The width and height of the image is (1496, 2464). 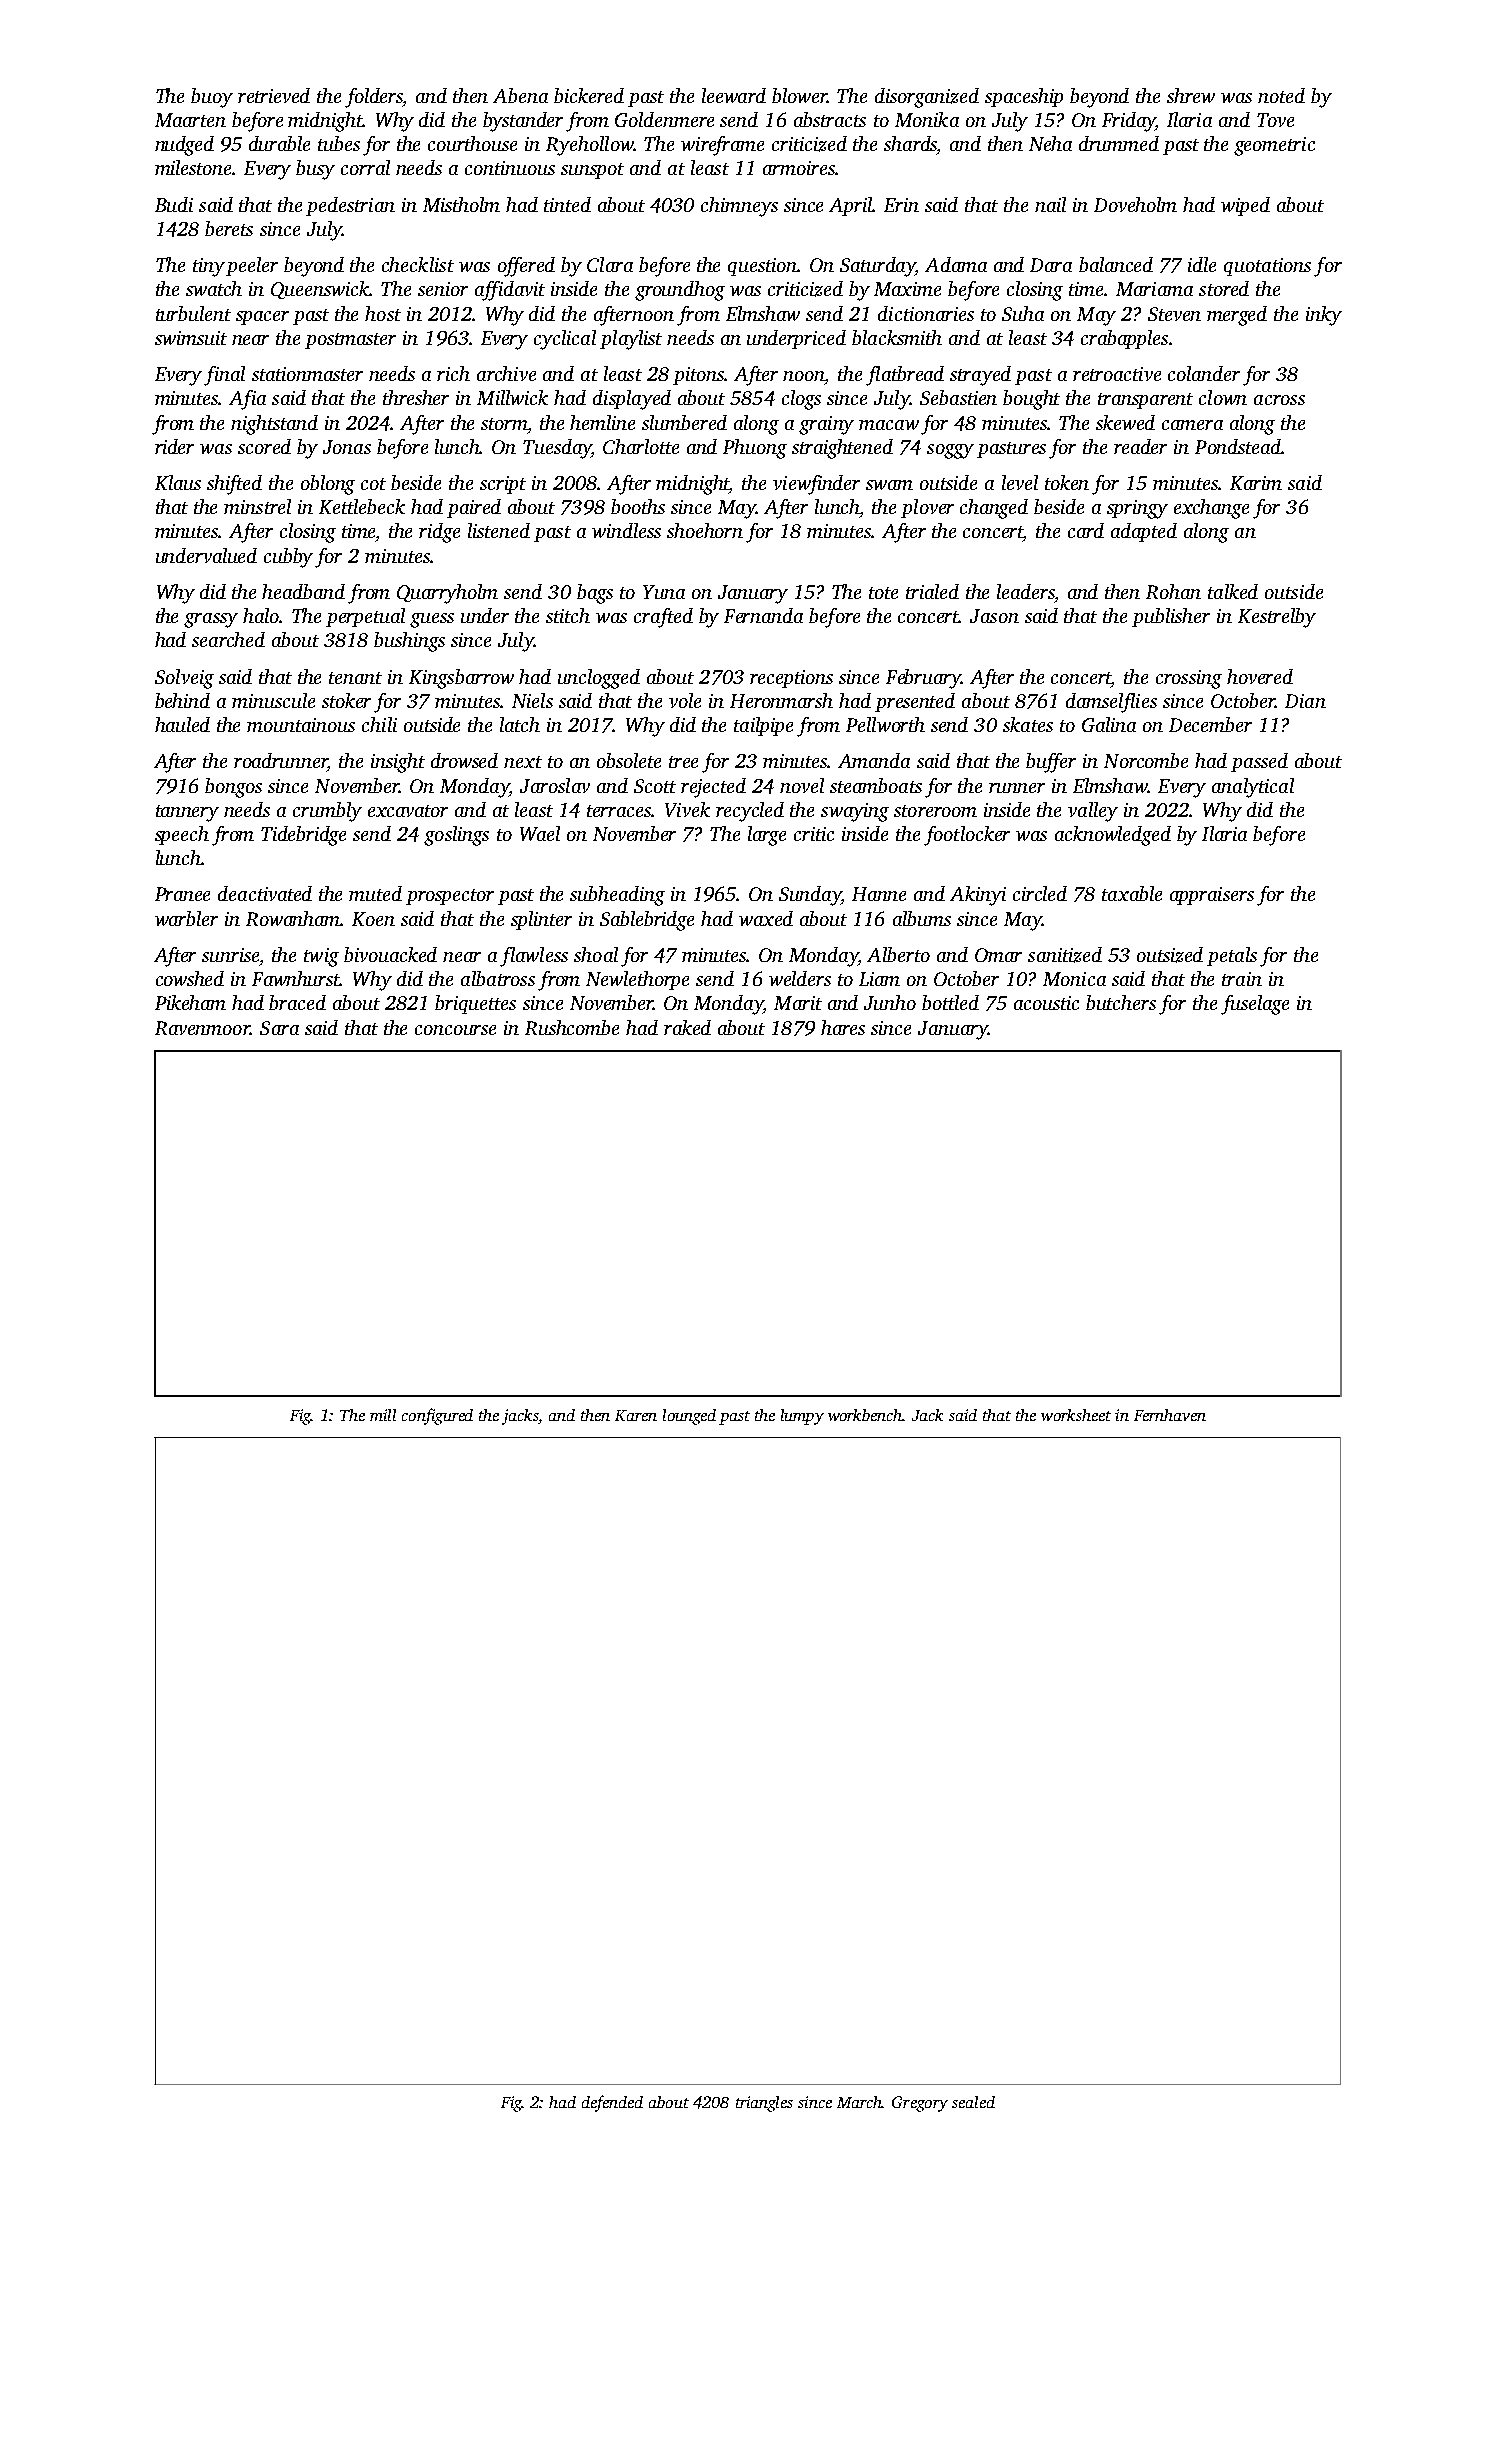 What do you see at coordinates (437, 1416) in the image?
I see `configured` at bounding box center [437, 1416].
